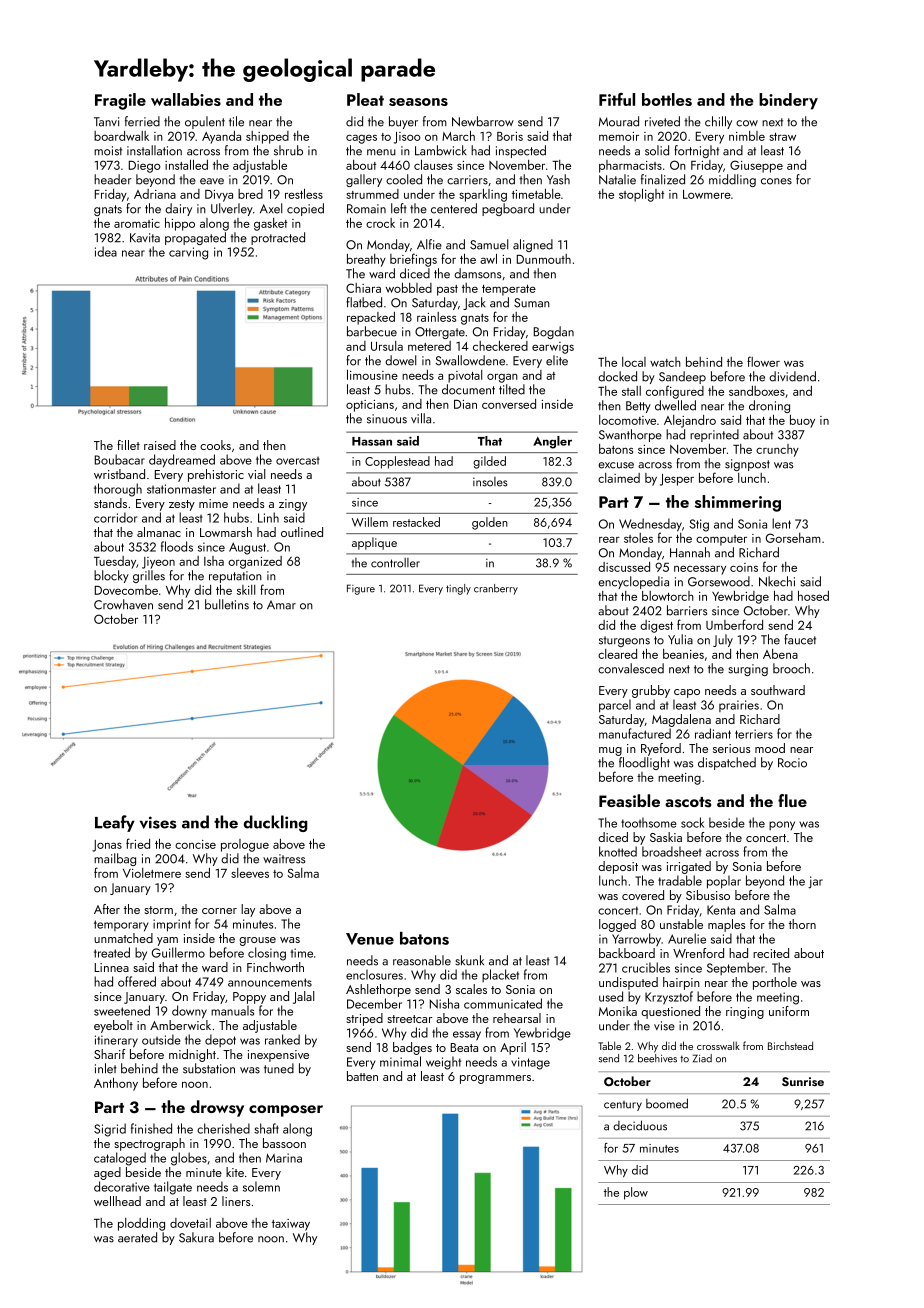  I want to click on skunk, so click(469, 960).
